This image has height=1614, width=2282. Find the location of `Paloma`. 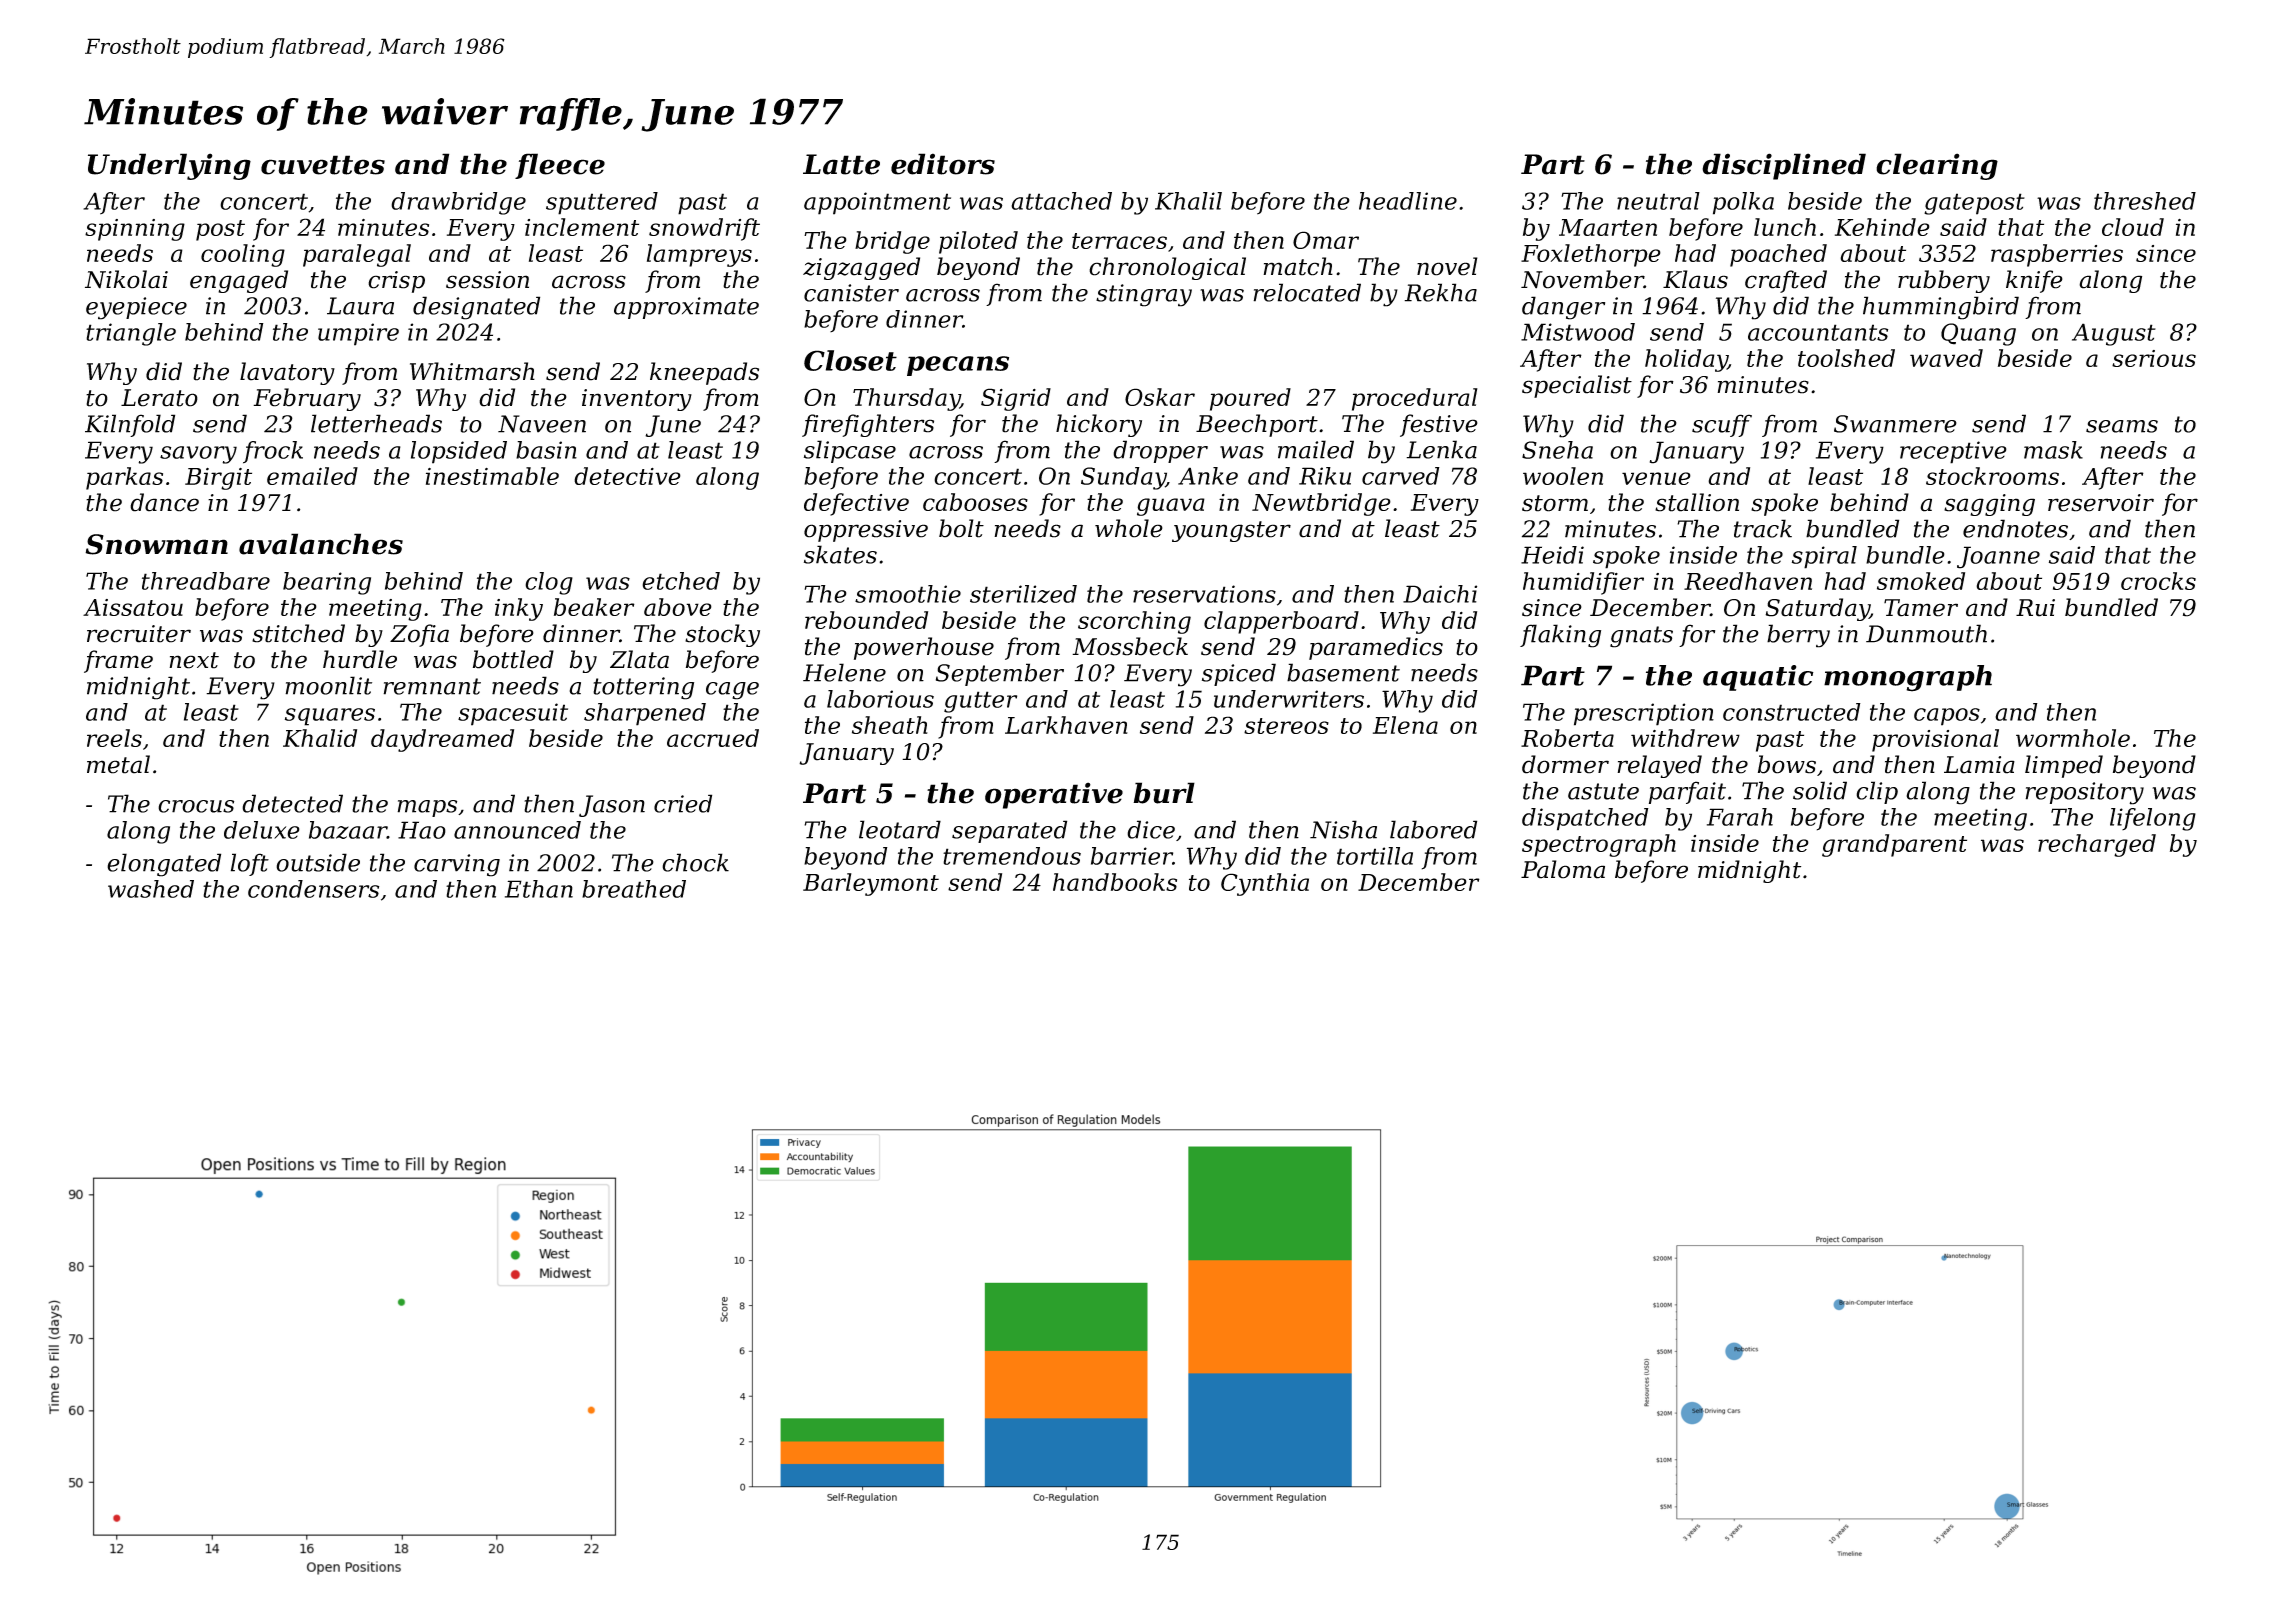

Paloma is located at coordinates (1563, 869).
